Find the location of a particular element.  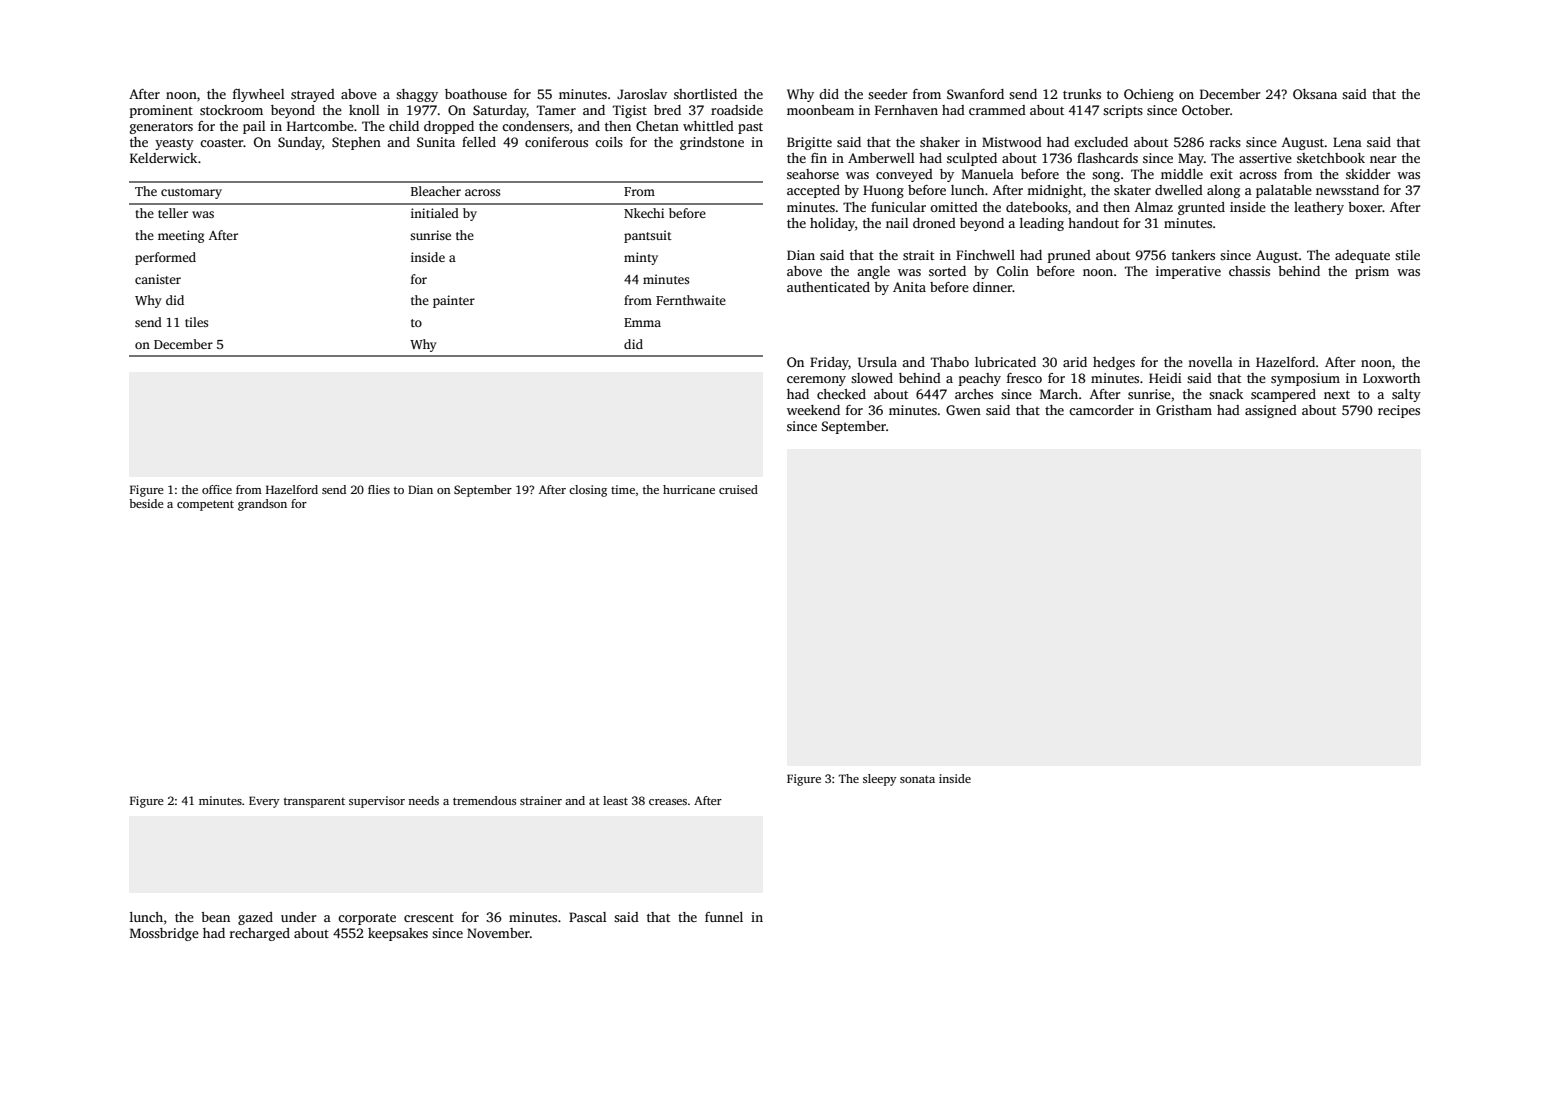

shortlisted is located at coordinates (705, 94).
